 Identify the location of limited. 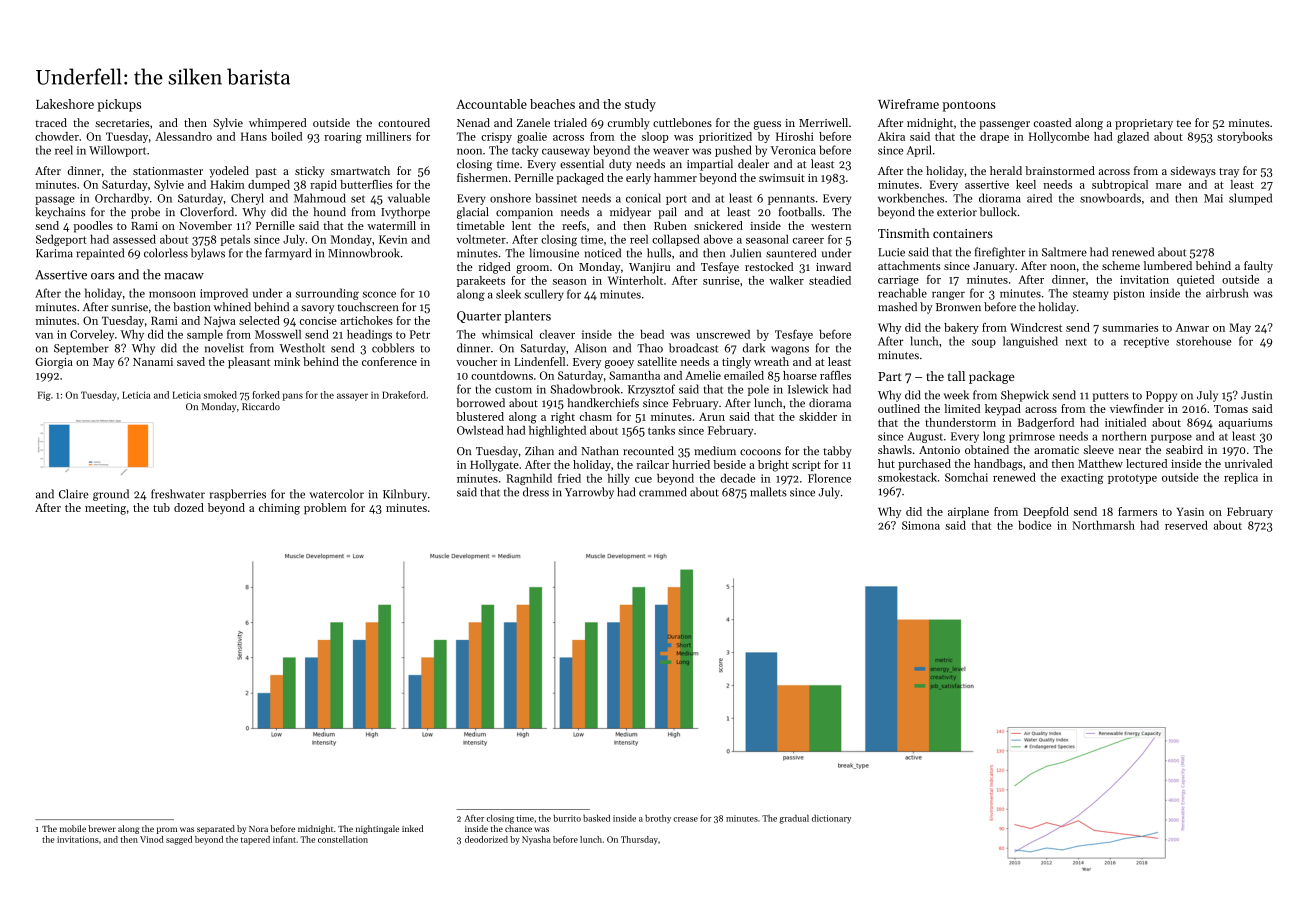
(962, 408).
